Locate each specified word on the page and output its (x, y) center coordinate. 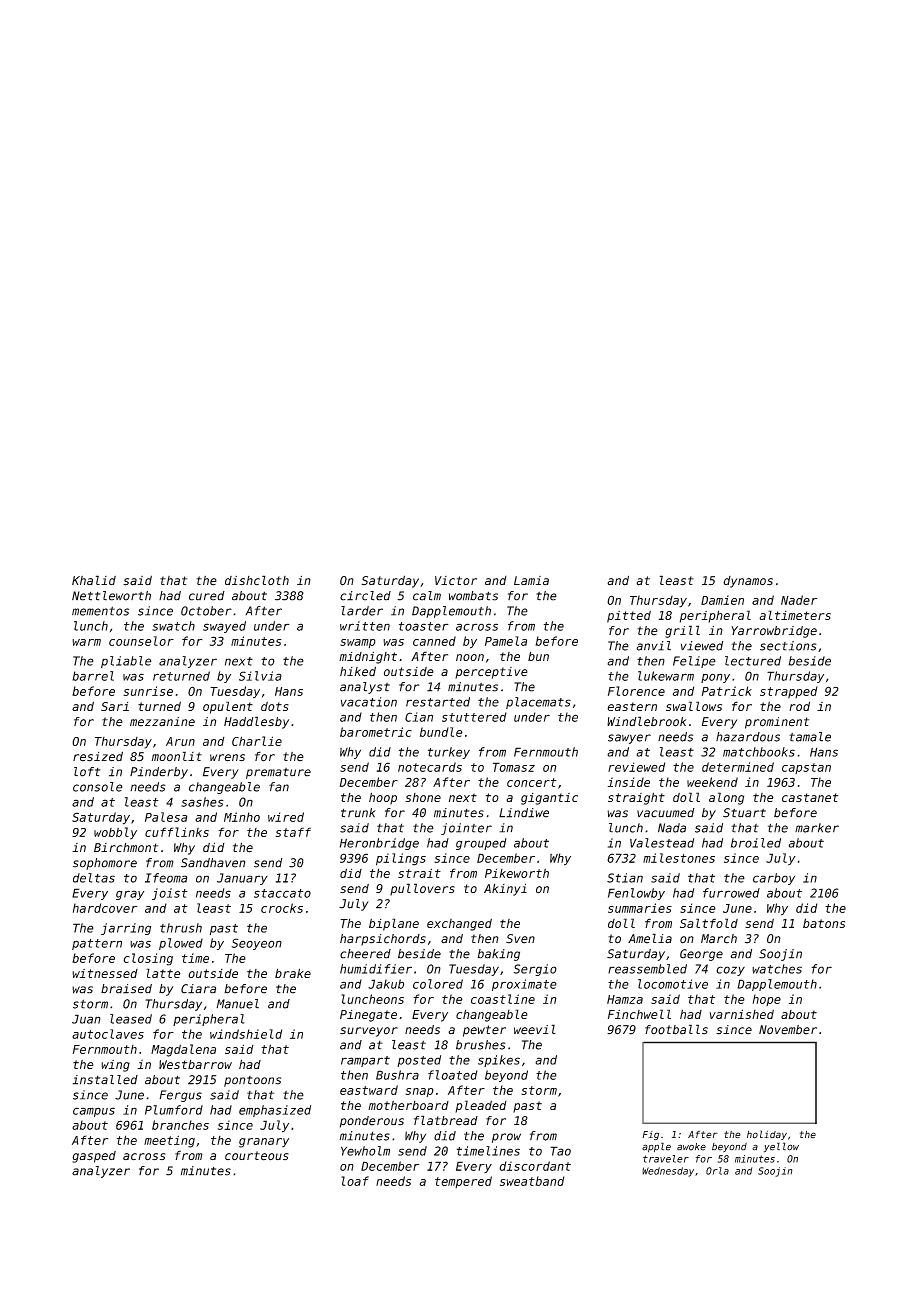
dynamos (748, 582)
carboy (774, 879)
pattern (97, 944)
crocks (282, 908)
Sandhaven (213, 863)
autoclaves (108, 1034)
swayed (224, 627)
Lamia (531, 580)
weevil (535, 1029)
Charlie (257, 741)
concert (531, 782)
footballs (676, 1029)
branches (180, 1125)
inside (629, 782)
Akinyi (505, 889)
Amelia (650, 938)
